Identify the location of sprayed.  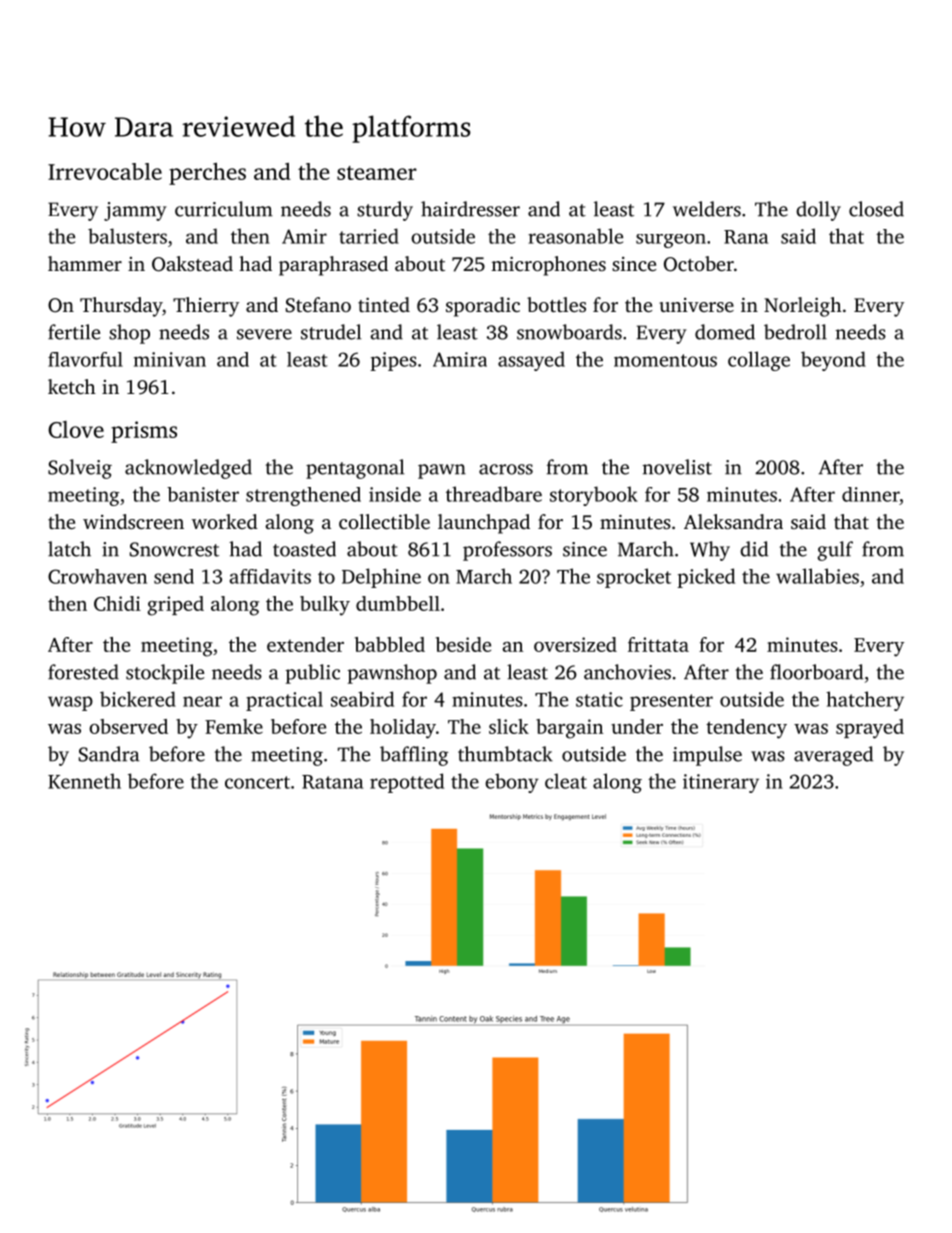
(870, 729).
